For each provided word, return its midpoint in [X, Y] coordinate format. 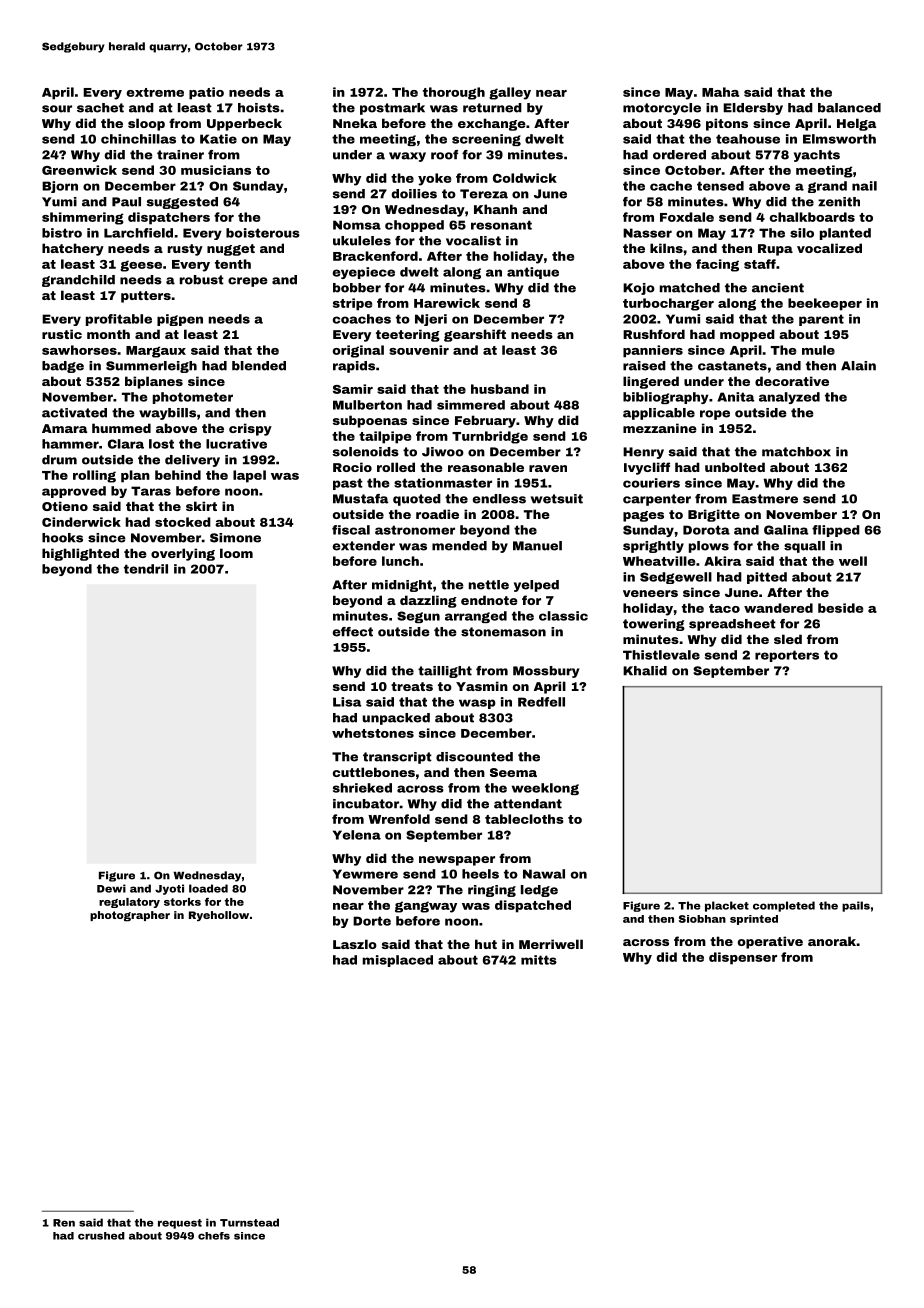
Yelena [357, 835]
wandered [778, 608]
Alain [858, 366]
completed [784, 906]
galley [510, 93]
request [180, 1224]
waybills [167, 414]
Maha [720, 92]
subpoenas [370, 421]
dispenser [743, 958]
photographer [130, 916]
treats [412, 686]
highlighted [80, 554]
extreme [155, 92]
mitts [539, 960]
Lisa [347, 702]
